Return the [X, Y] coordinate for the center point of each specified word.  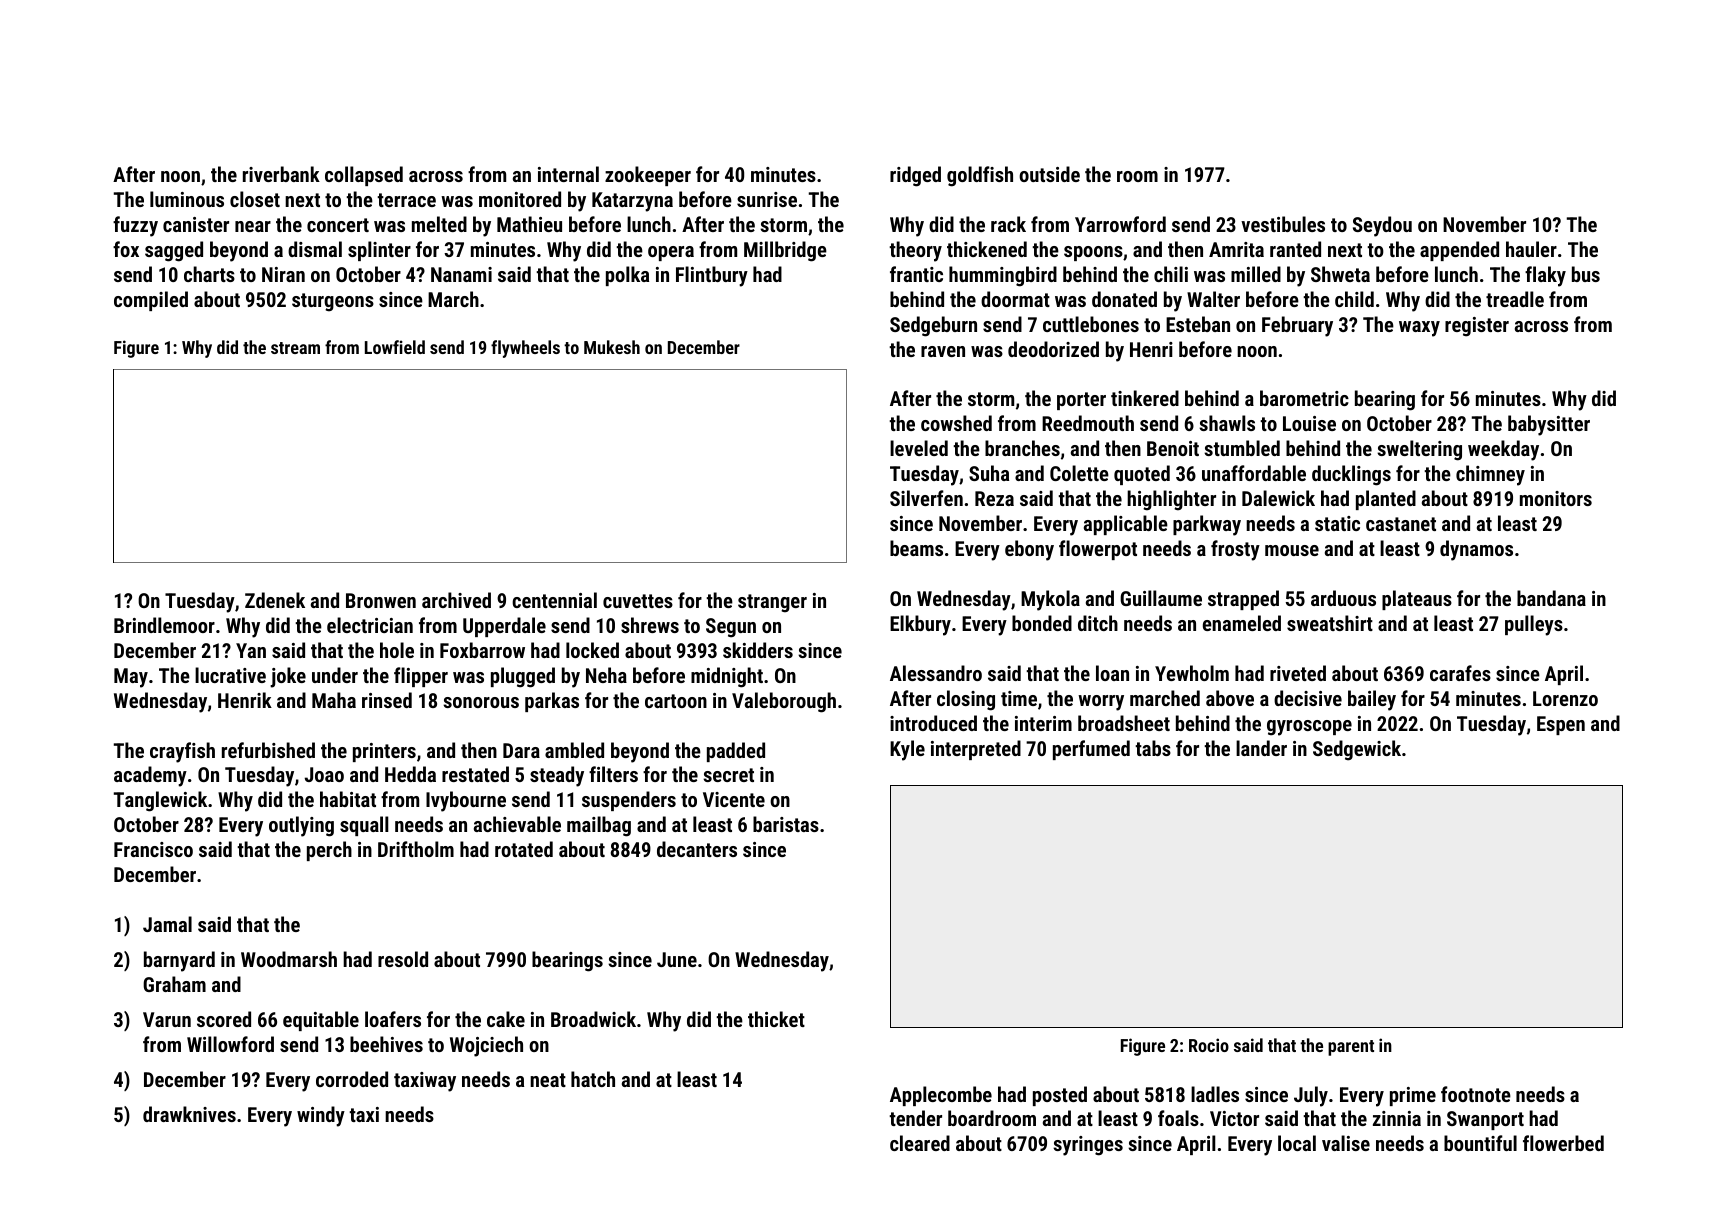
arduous [1343, 598]
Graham [174, 984]
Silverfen [926, 498]
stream [295, 348]
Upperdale [504, 627]
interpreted [976, 750]
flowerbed [1563, 1143]
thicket [776, 1019]
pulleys [1534, 625]
